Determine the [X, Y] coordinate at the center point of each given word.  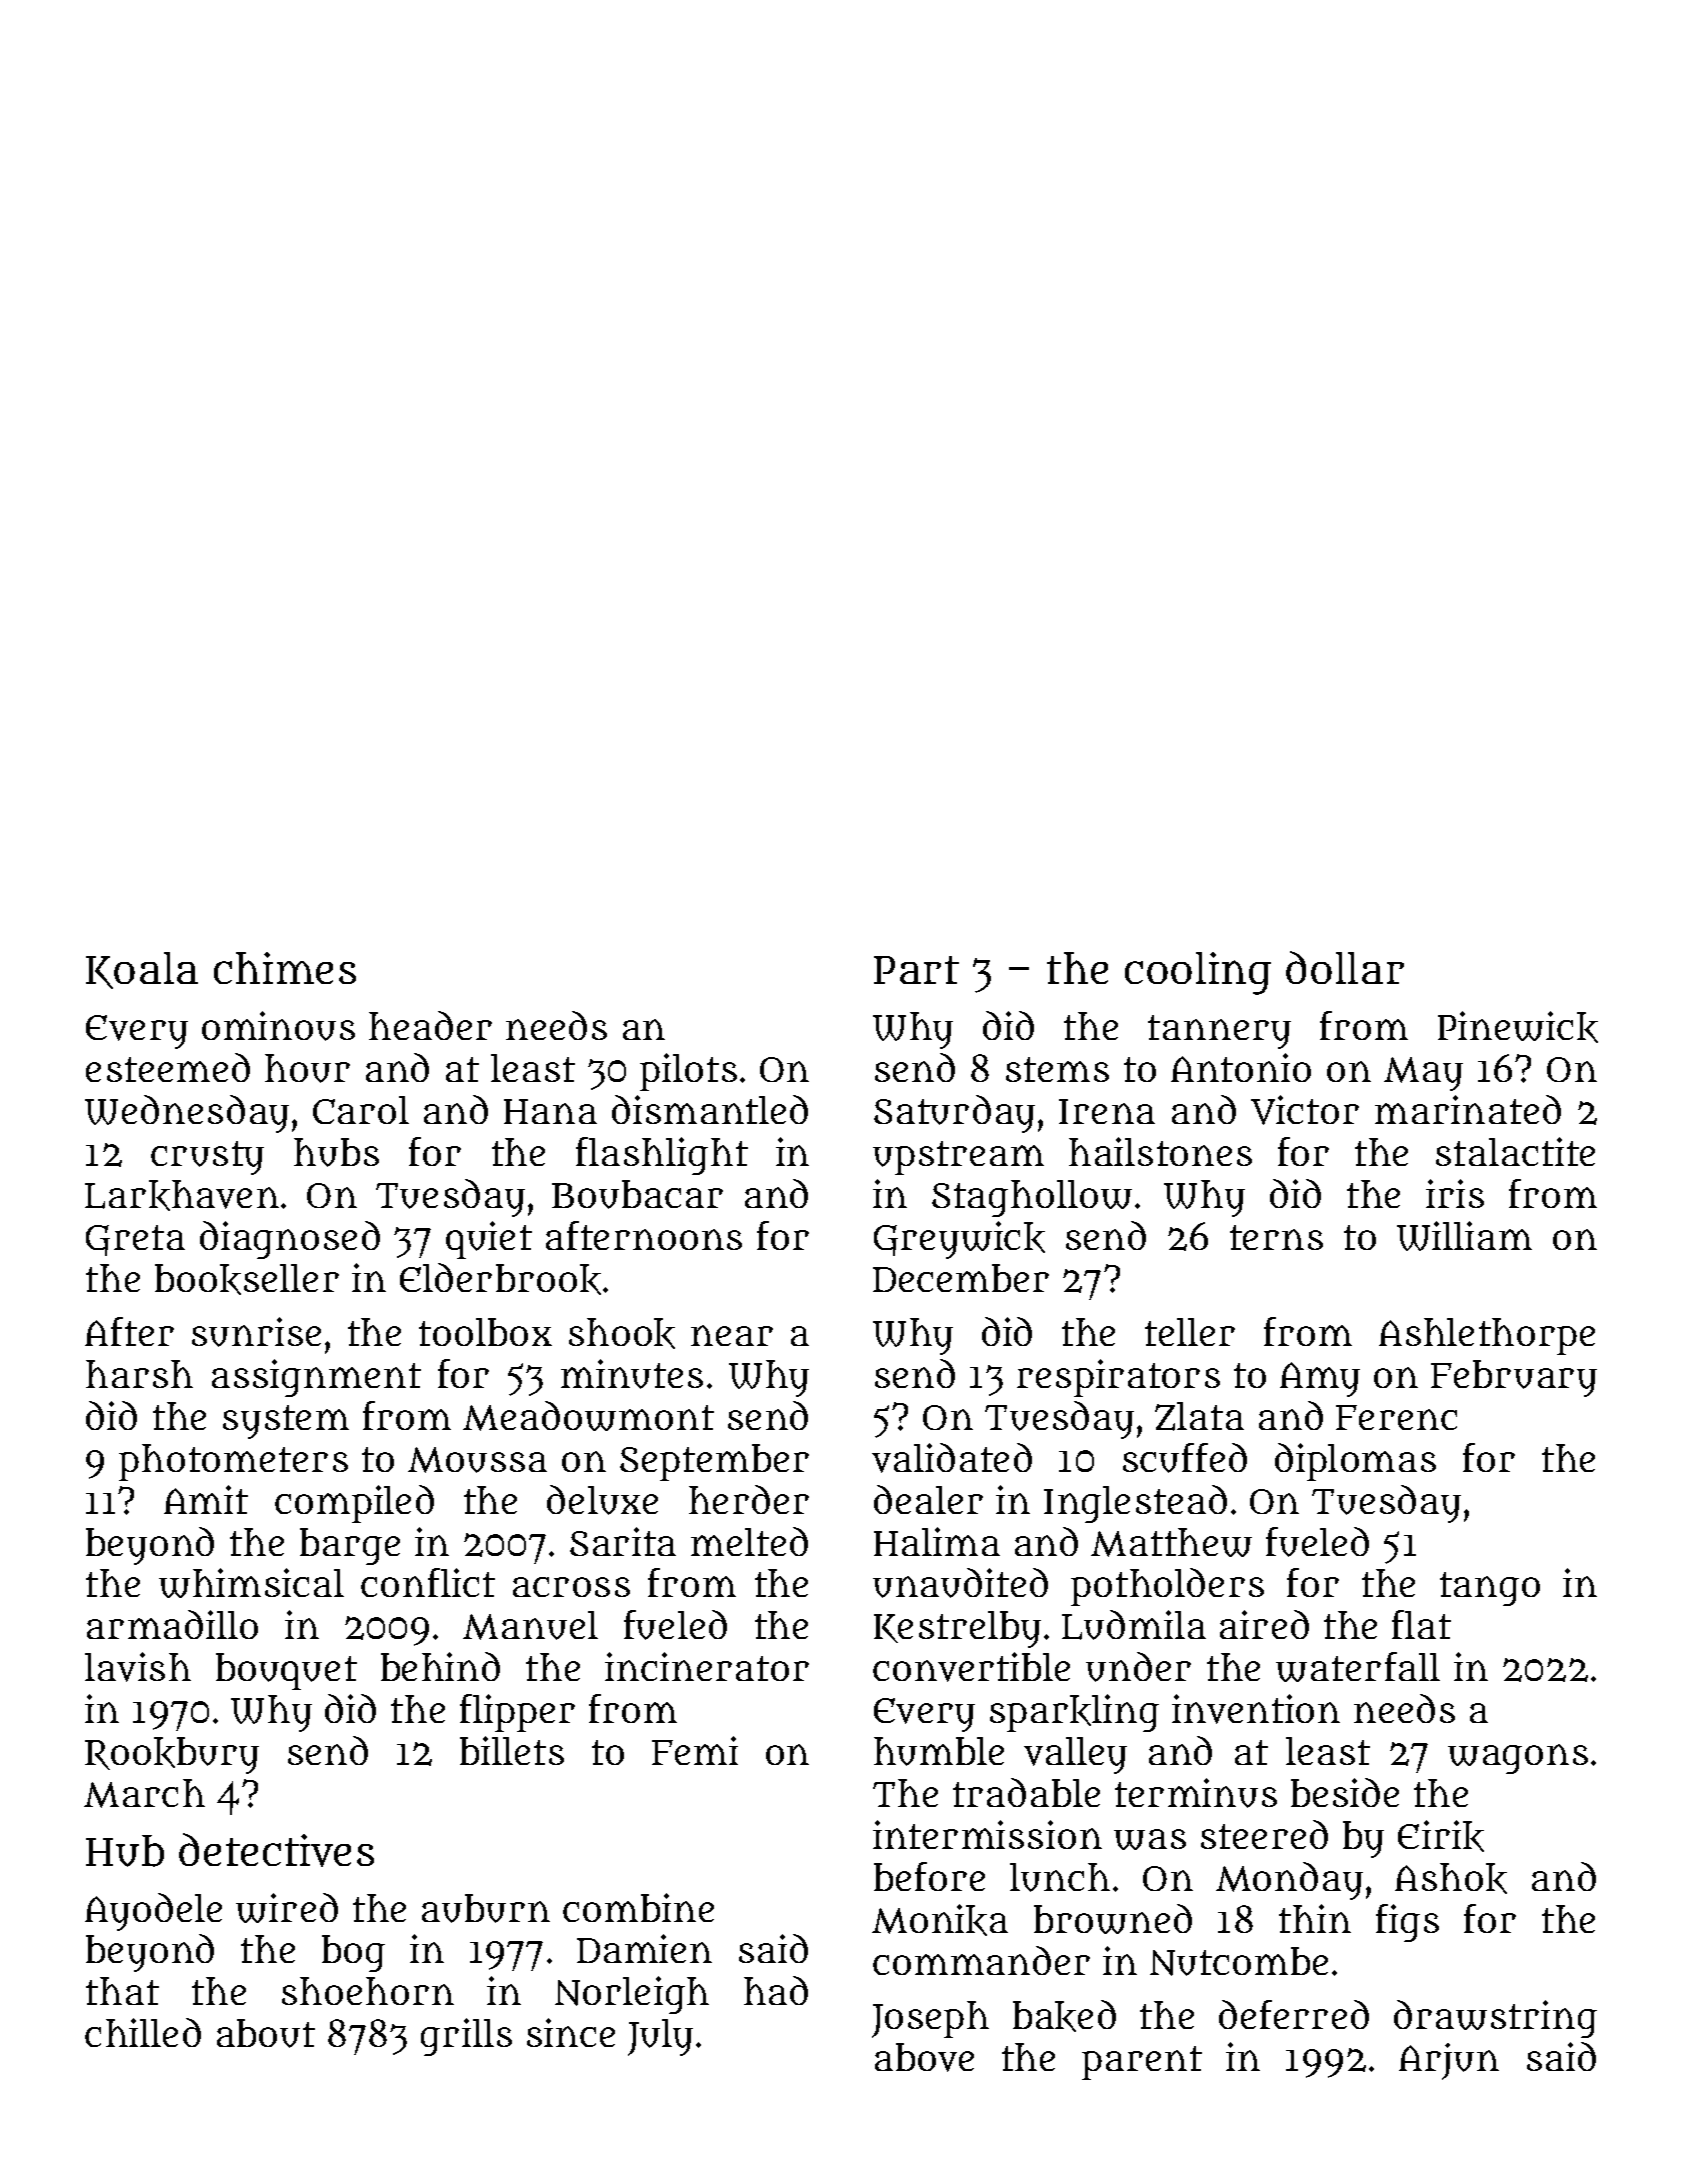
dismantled [710, 1109]
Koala [142, 970]
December [961, 1278]
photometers [233, 1462]
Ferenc [1396, 1417]
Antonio [1241, 1067]
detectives [276, 1850]
